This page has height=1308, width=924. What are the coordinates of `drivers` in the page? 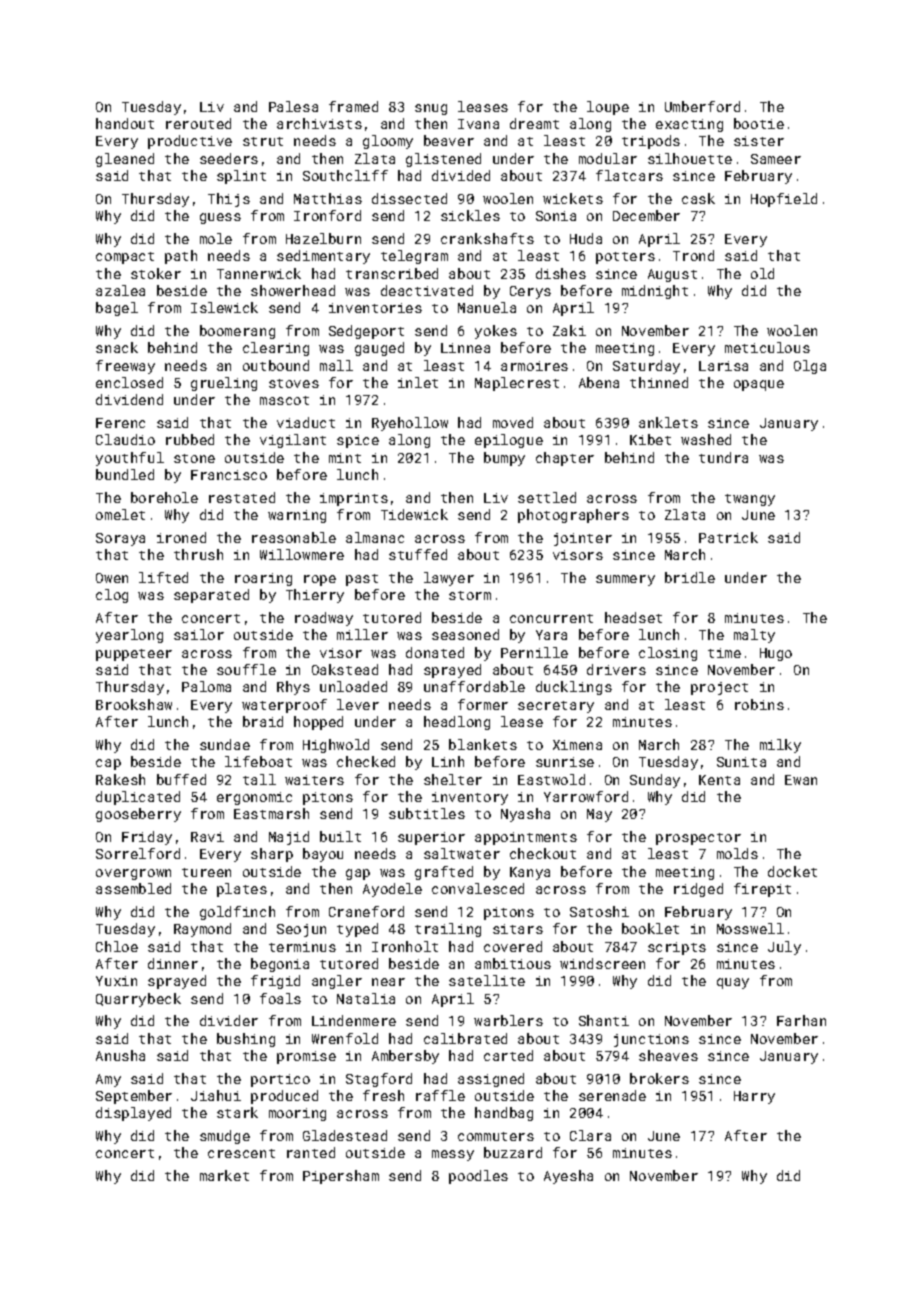 It's located at (616, 669).
